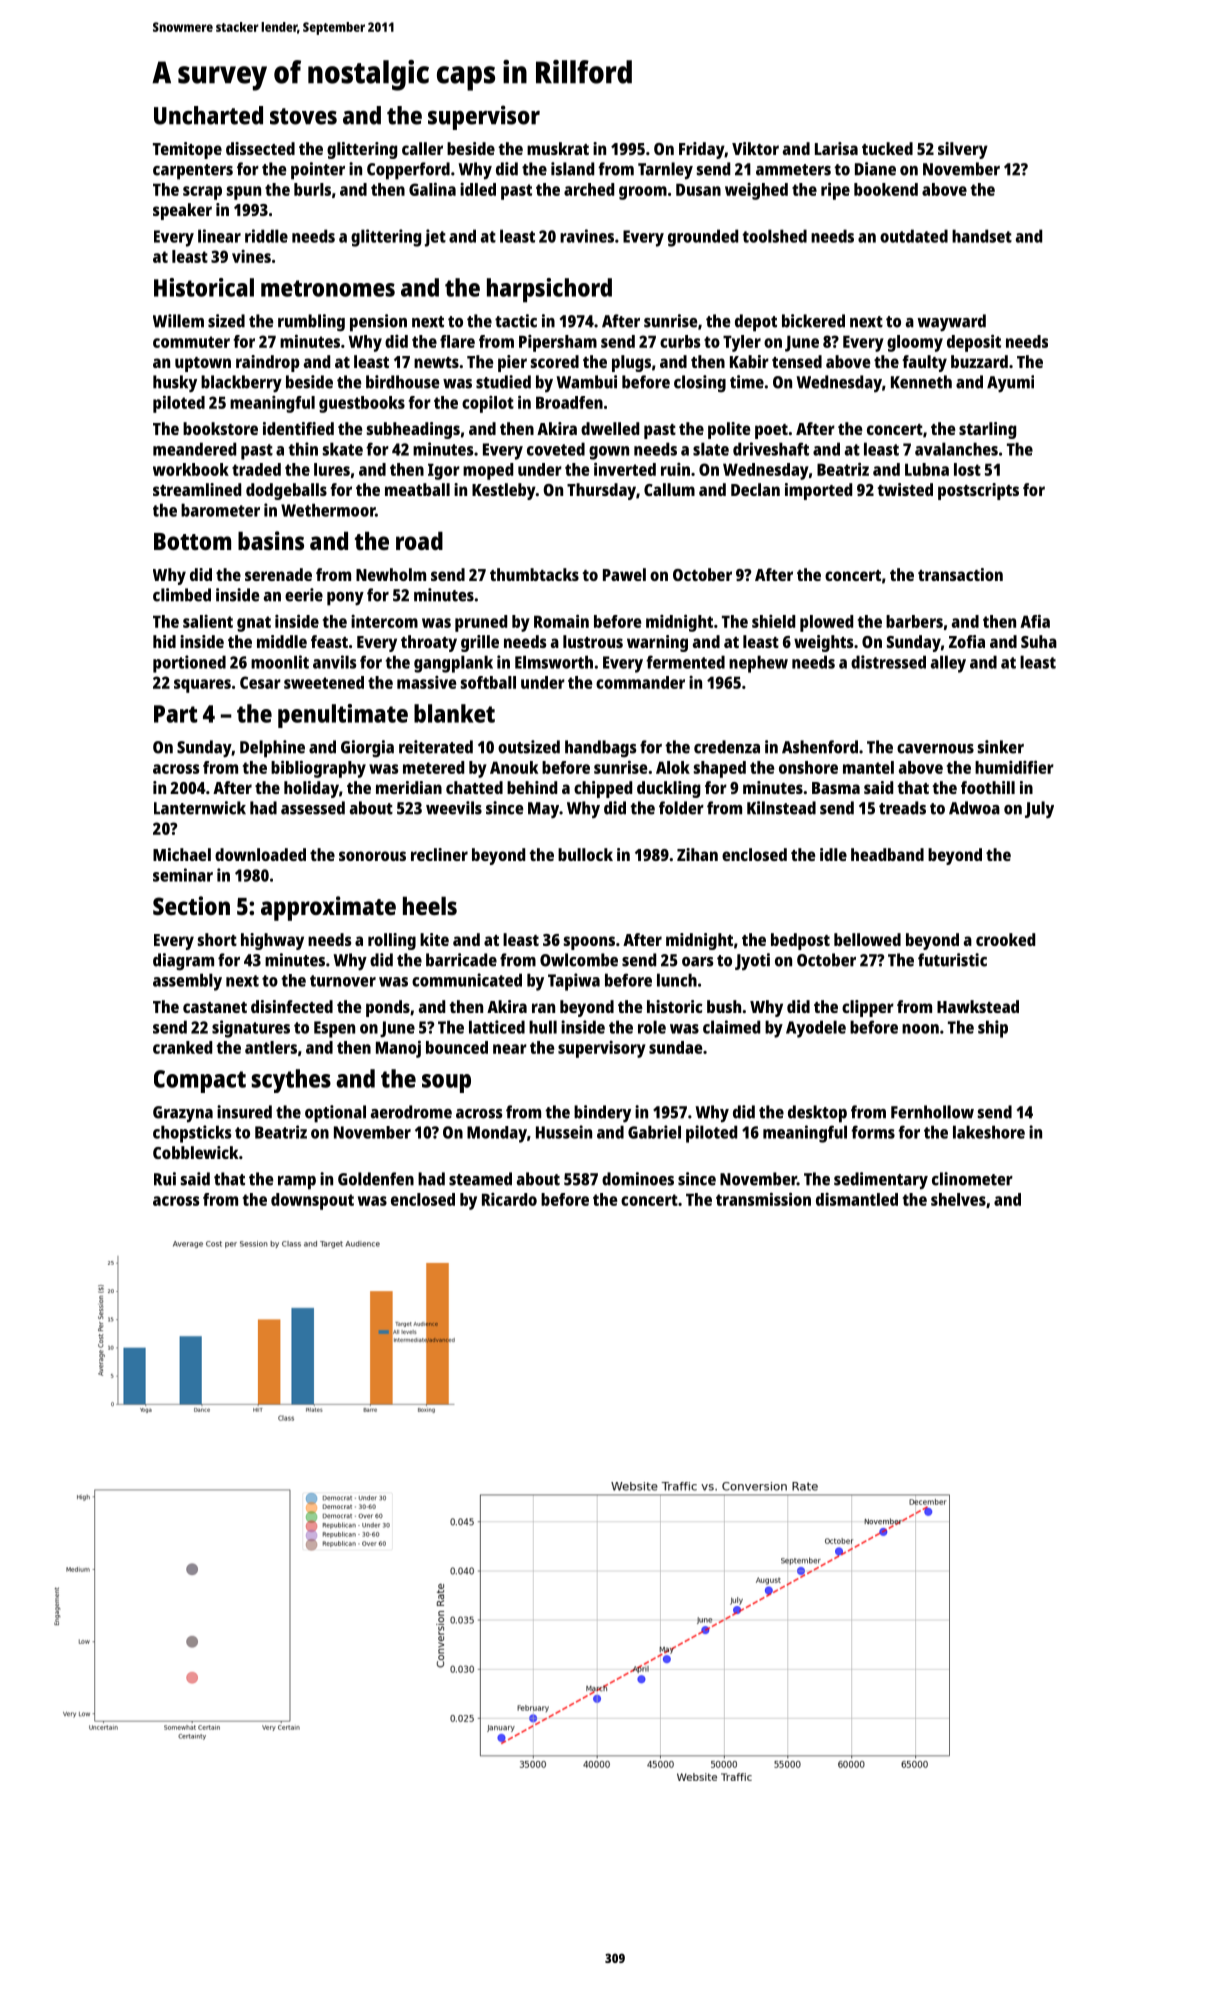 This page has width=1210, height=1993. Describe the element at coordinates (982, 236) in the page. I see `handset` at that location.
